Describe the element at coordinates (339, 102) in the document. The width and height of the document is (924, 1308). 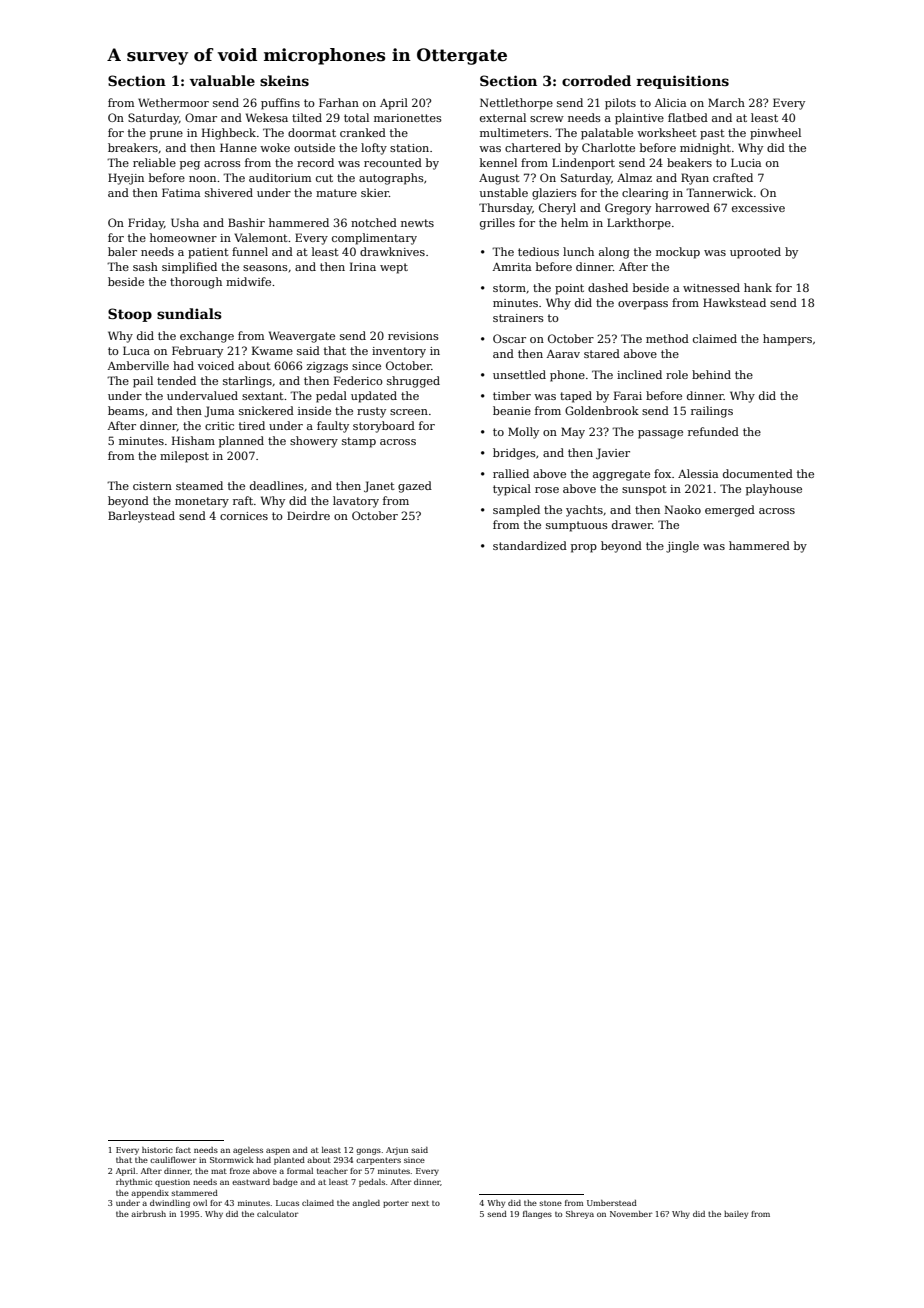
I see `Farhan` at that location.
